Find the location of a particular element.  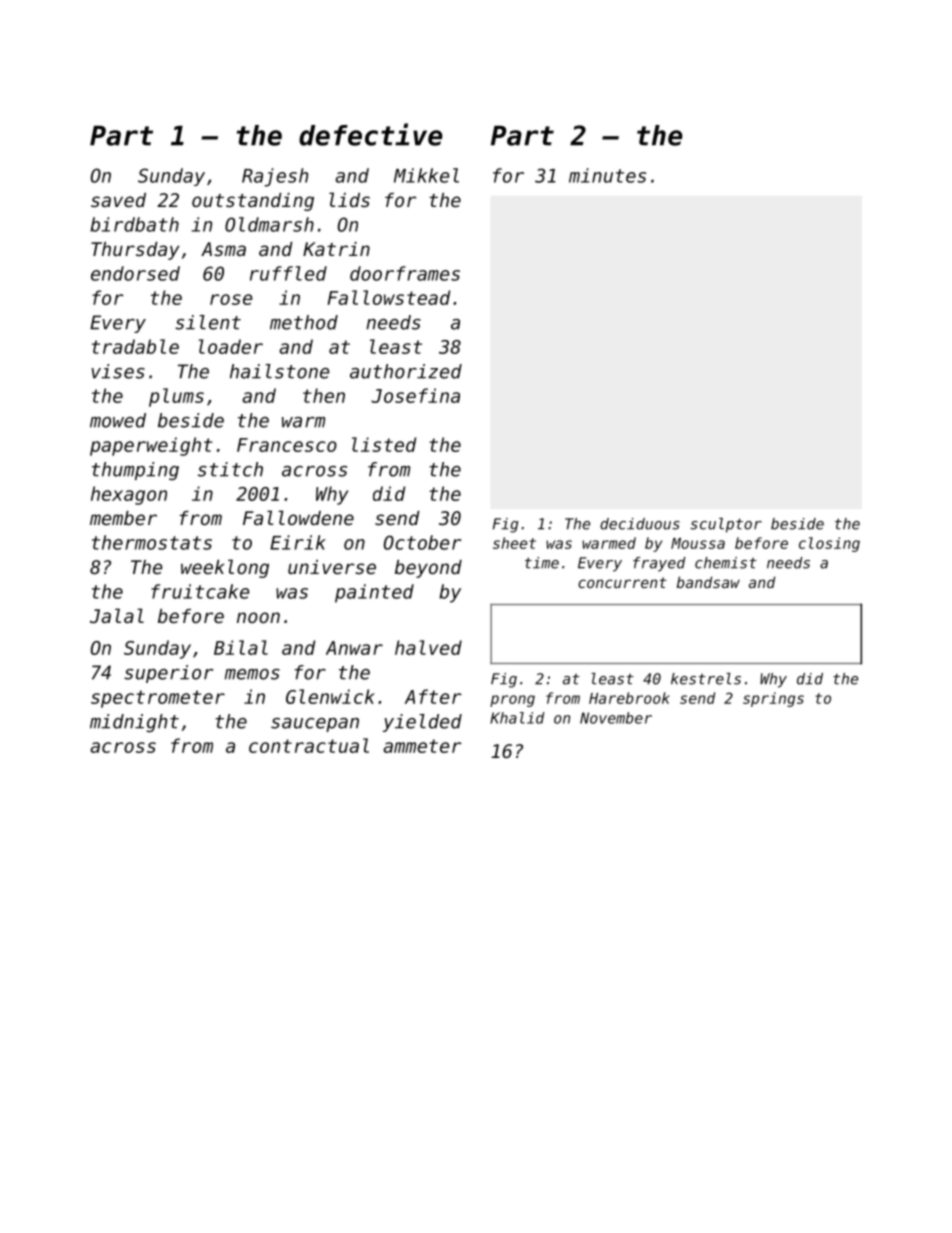

loader is located at coordinates (230, 346).
